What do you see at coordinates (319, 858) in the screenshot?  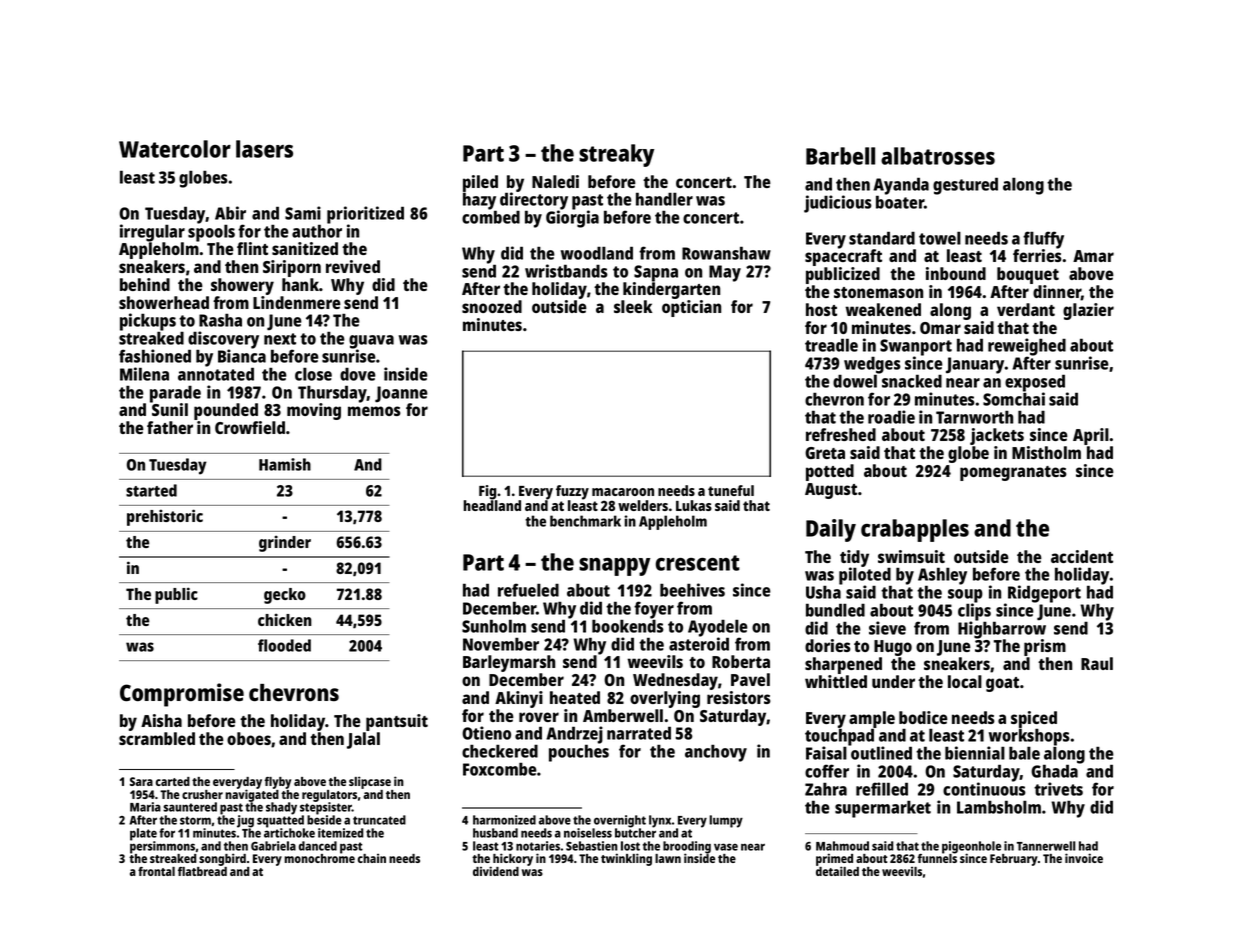 I see `monochrome` at bounding box center [319, 858].
